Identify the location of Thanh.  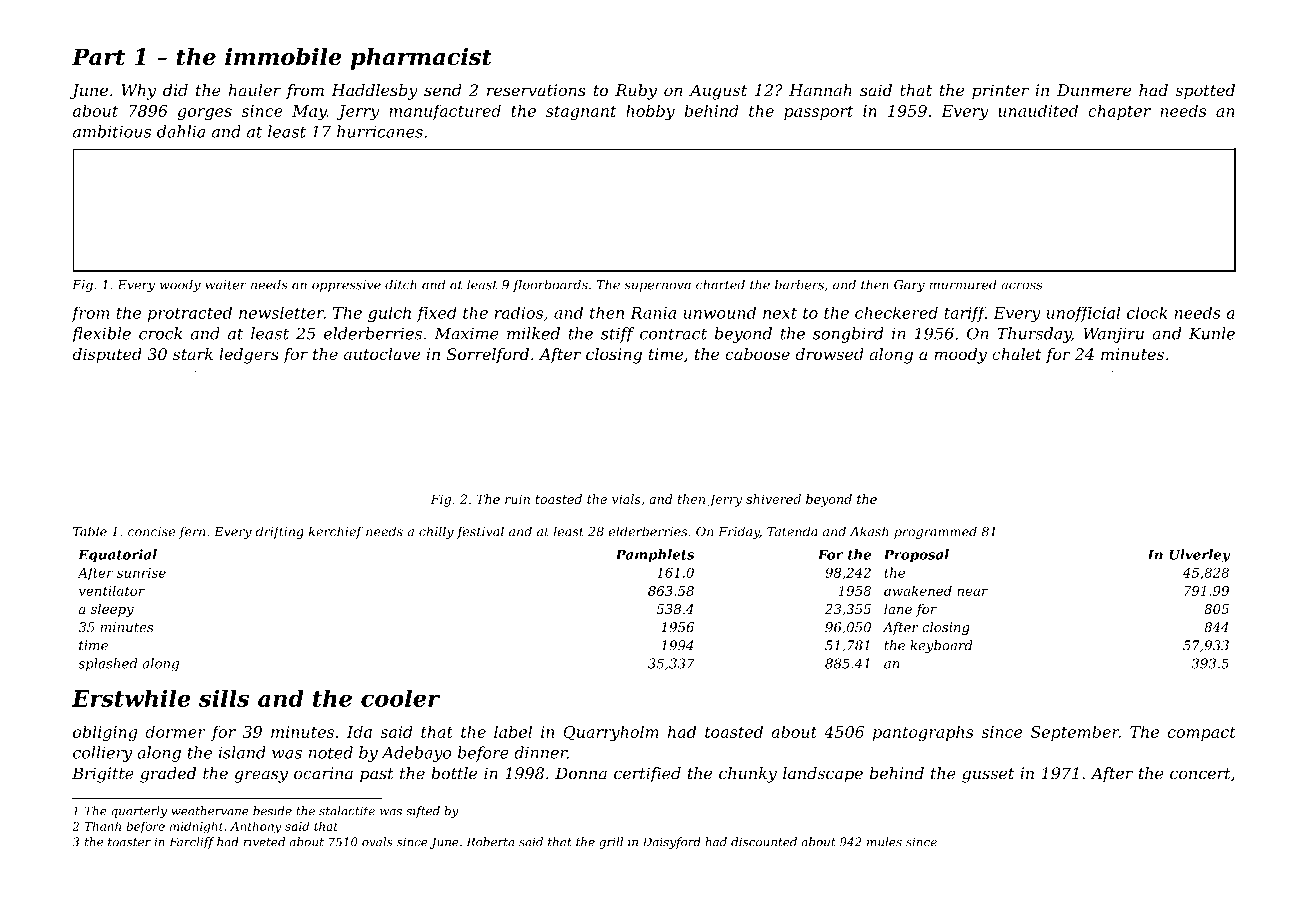
(103, 826).
